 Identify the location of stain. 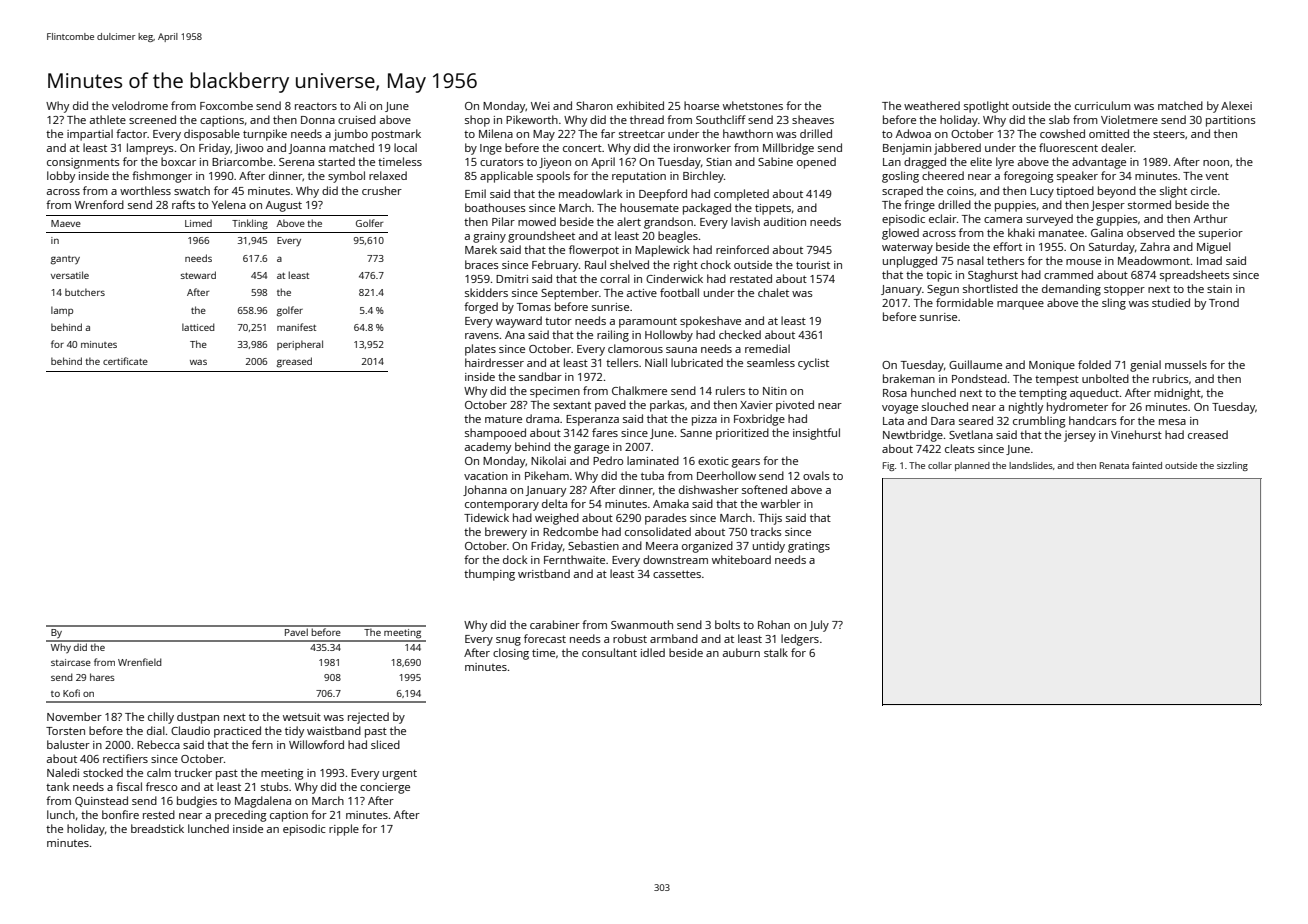
(1219, 289).
